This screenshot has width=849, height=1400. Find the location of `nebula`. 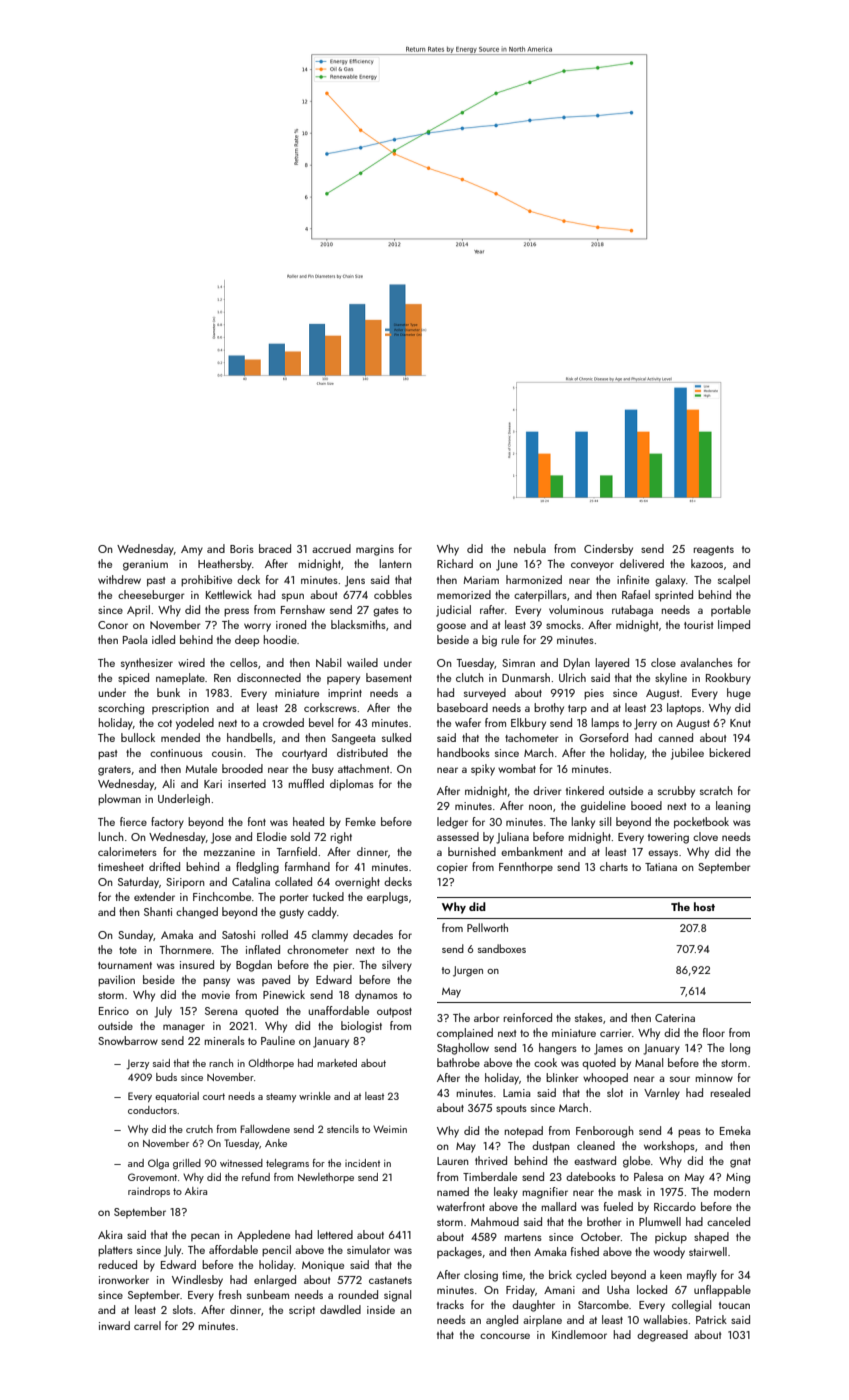

nebula is located at coordinates (530, 548).
